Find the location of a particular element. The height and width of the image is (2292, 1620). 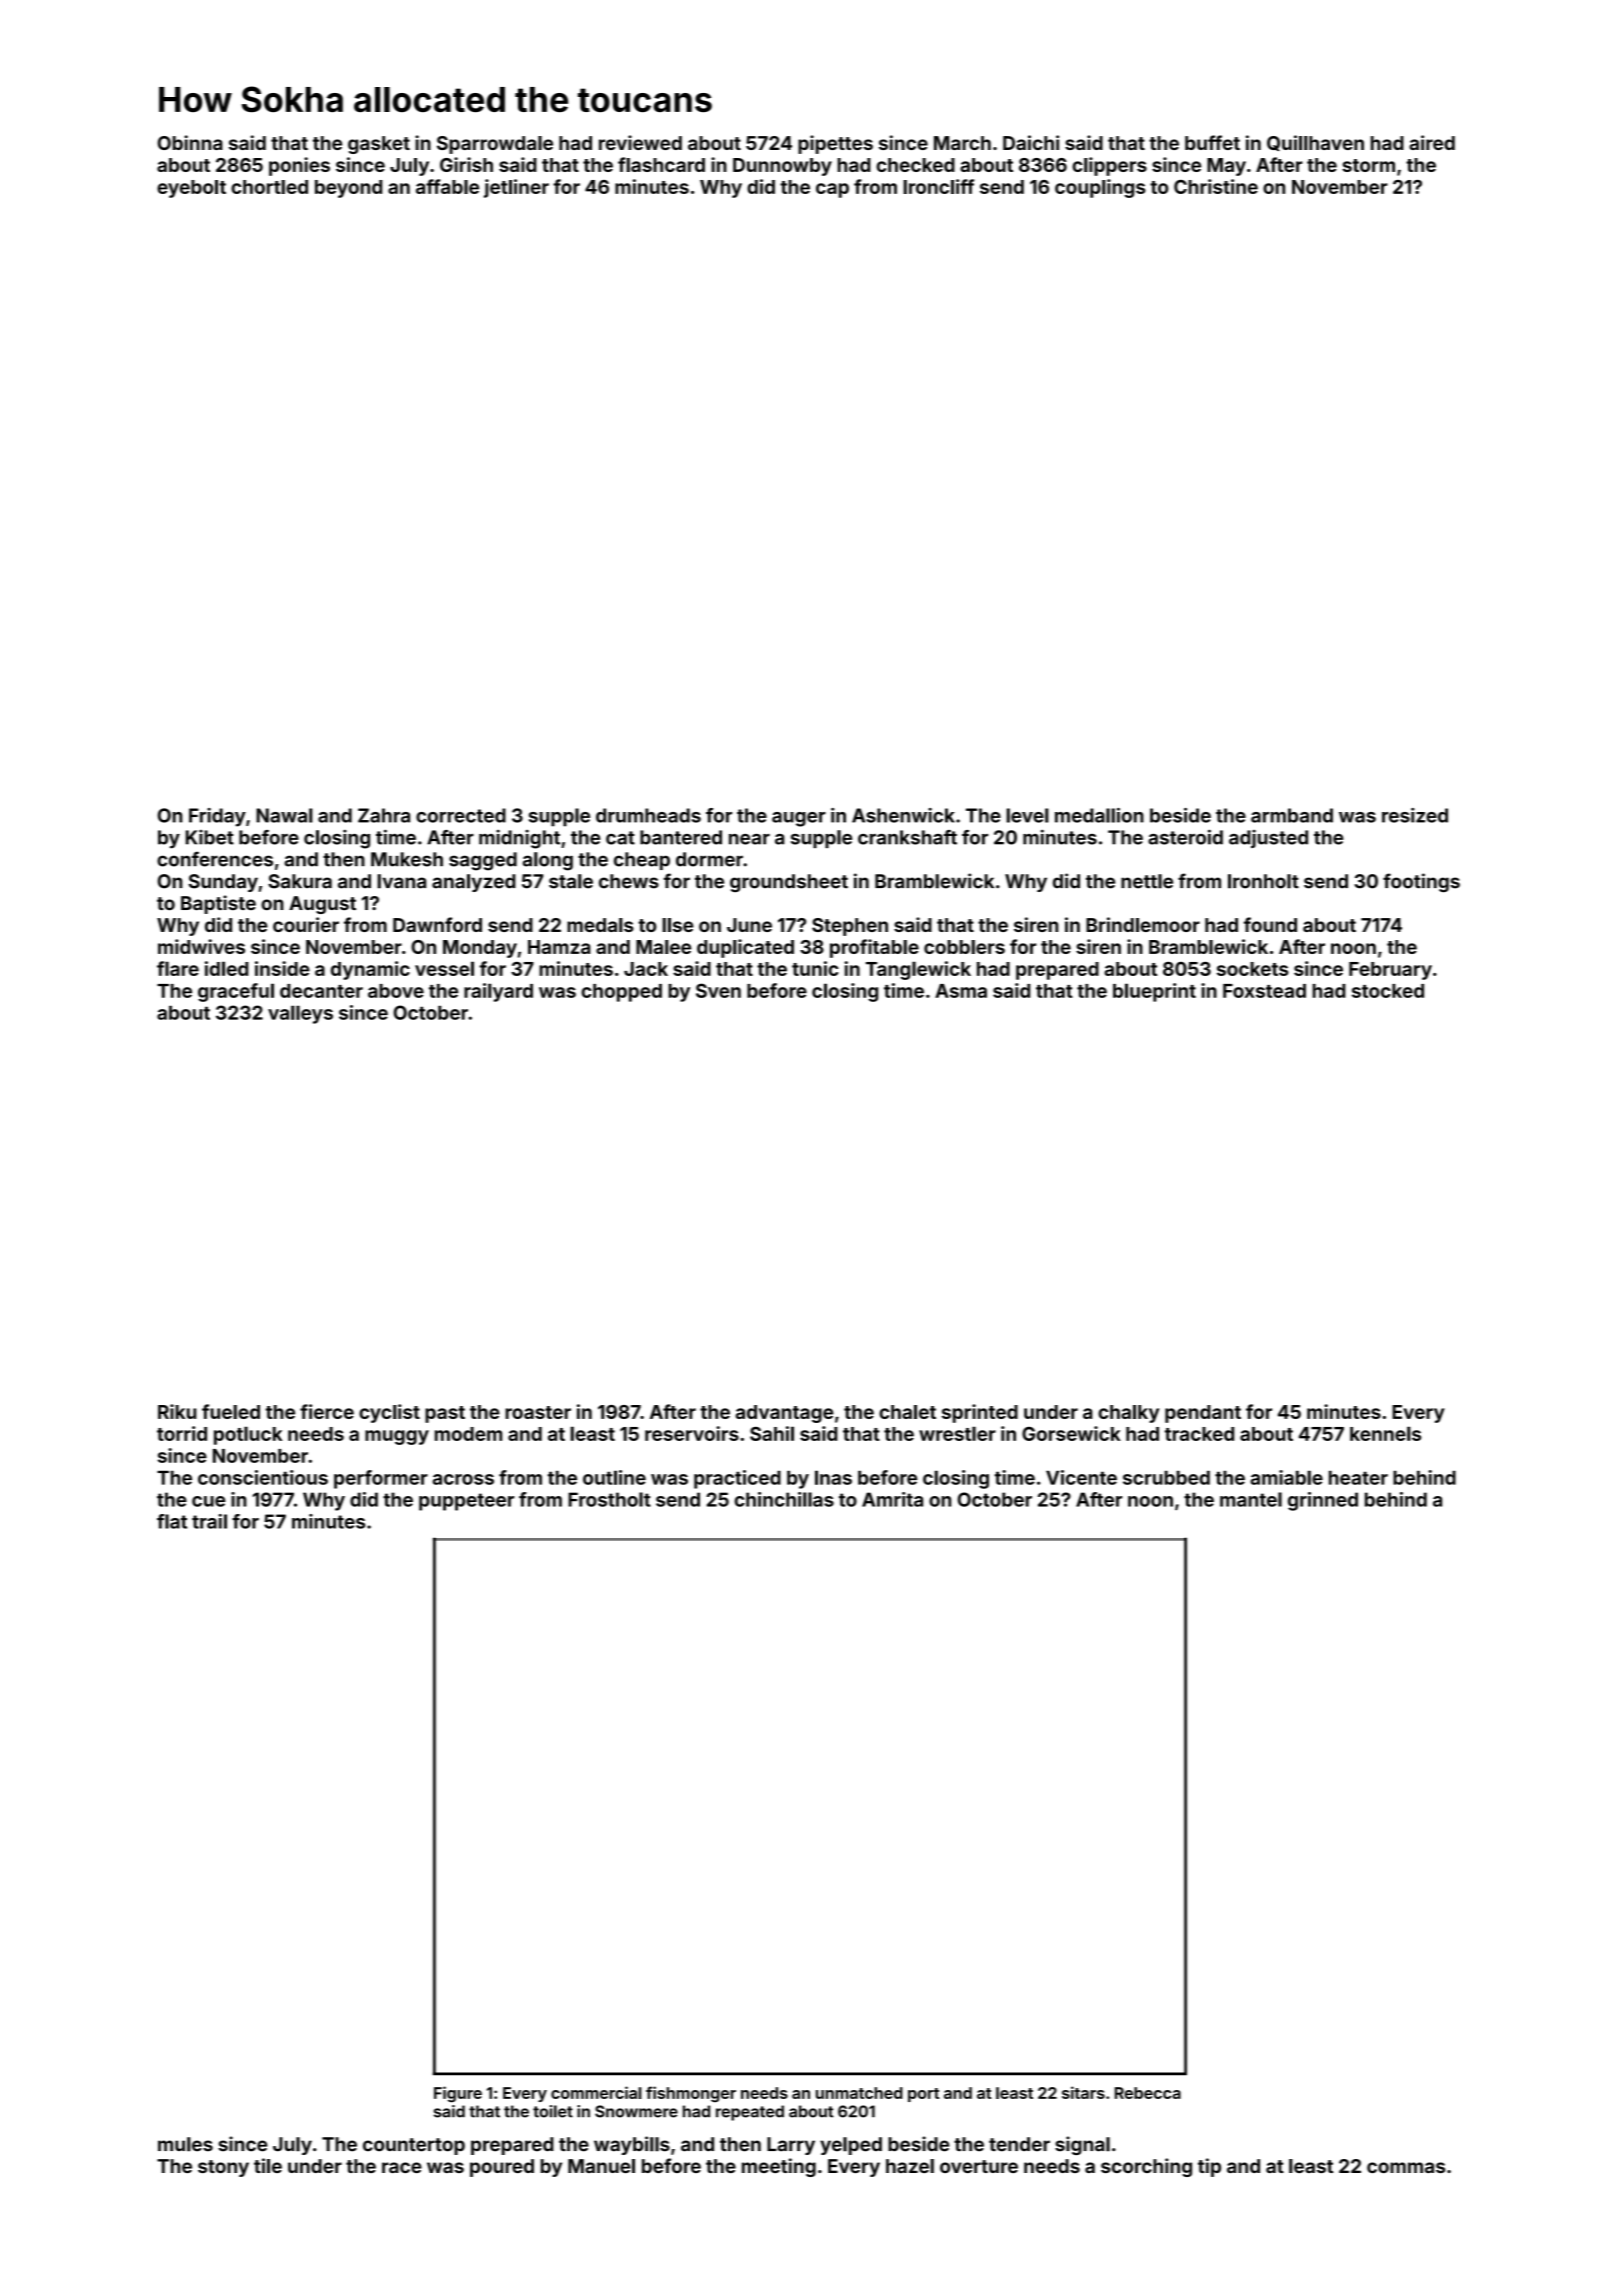

chortled is located at coordinates (269, 187).
